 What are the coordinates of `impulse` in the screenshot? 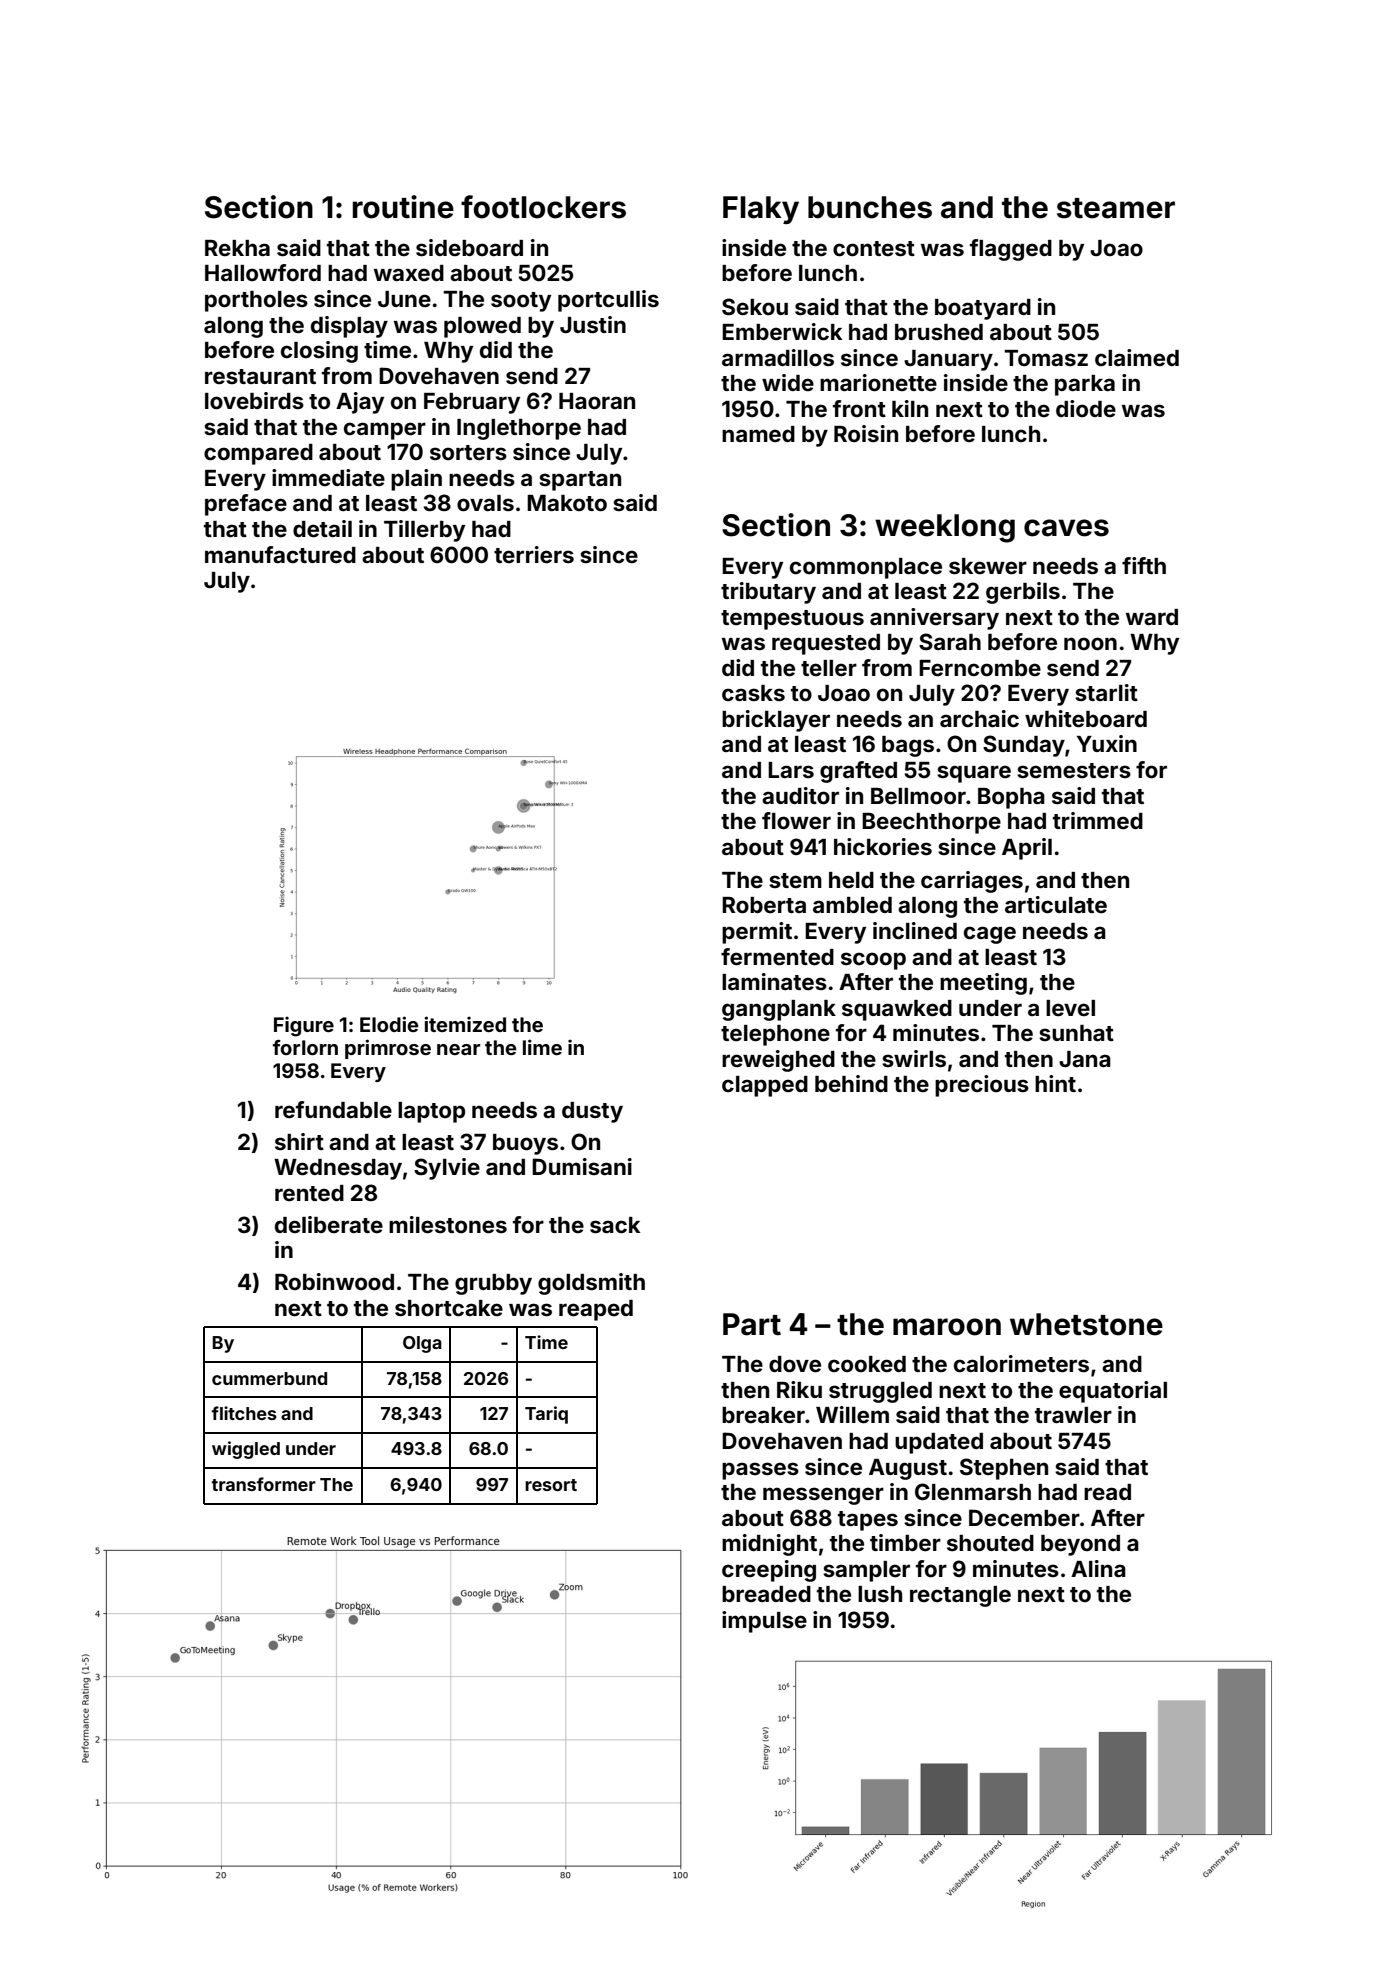 It's located at (764, 1622).
